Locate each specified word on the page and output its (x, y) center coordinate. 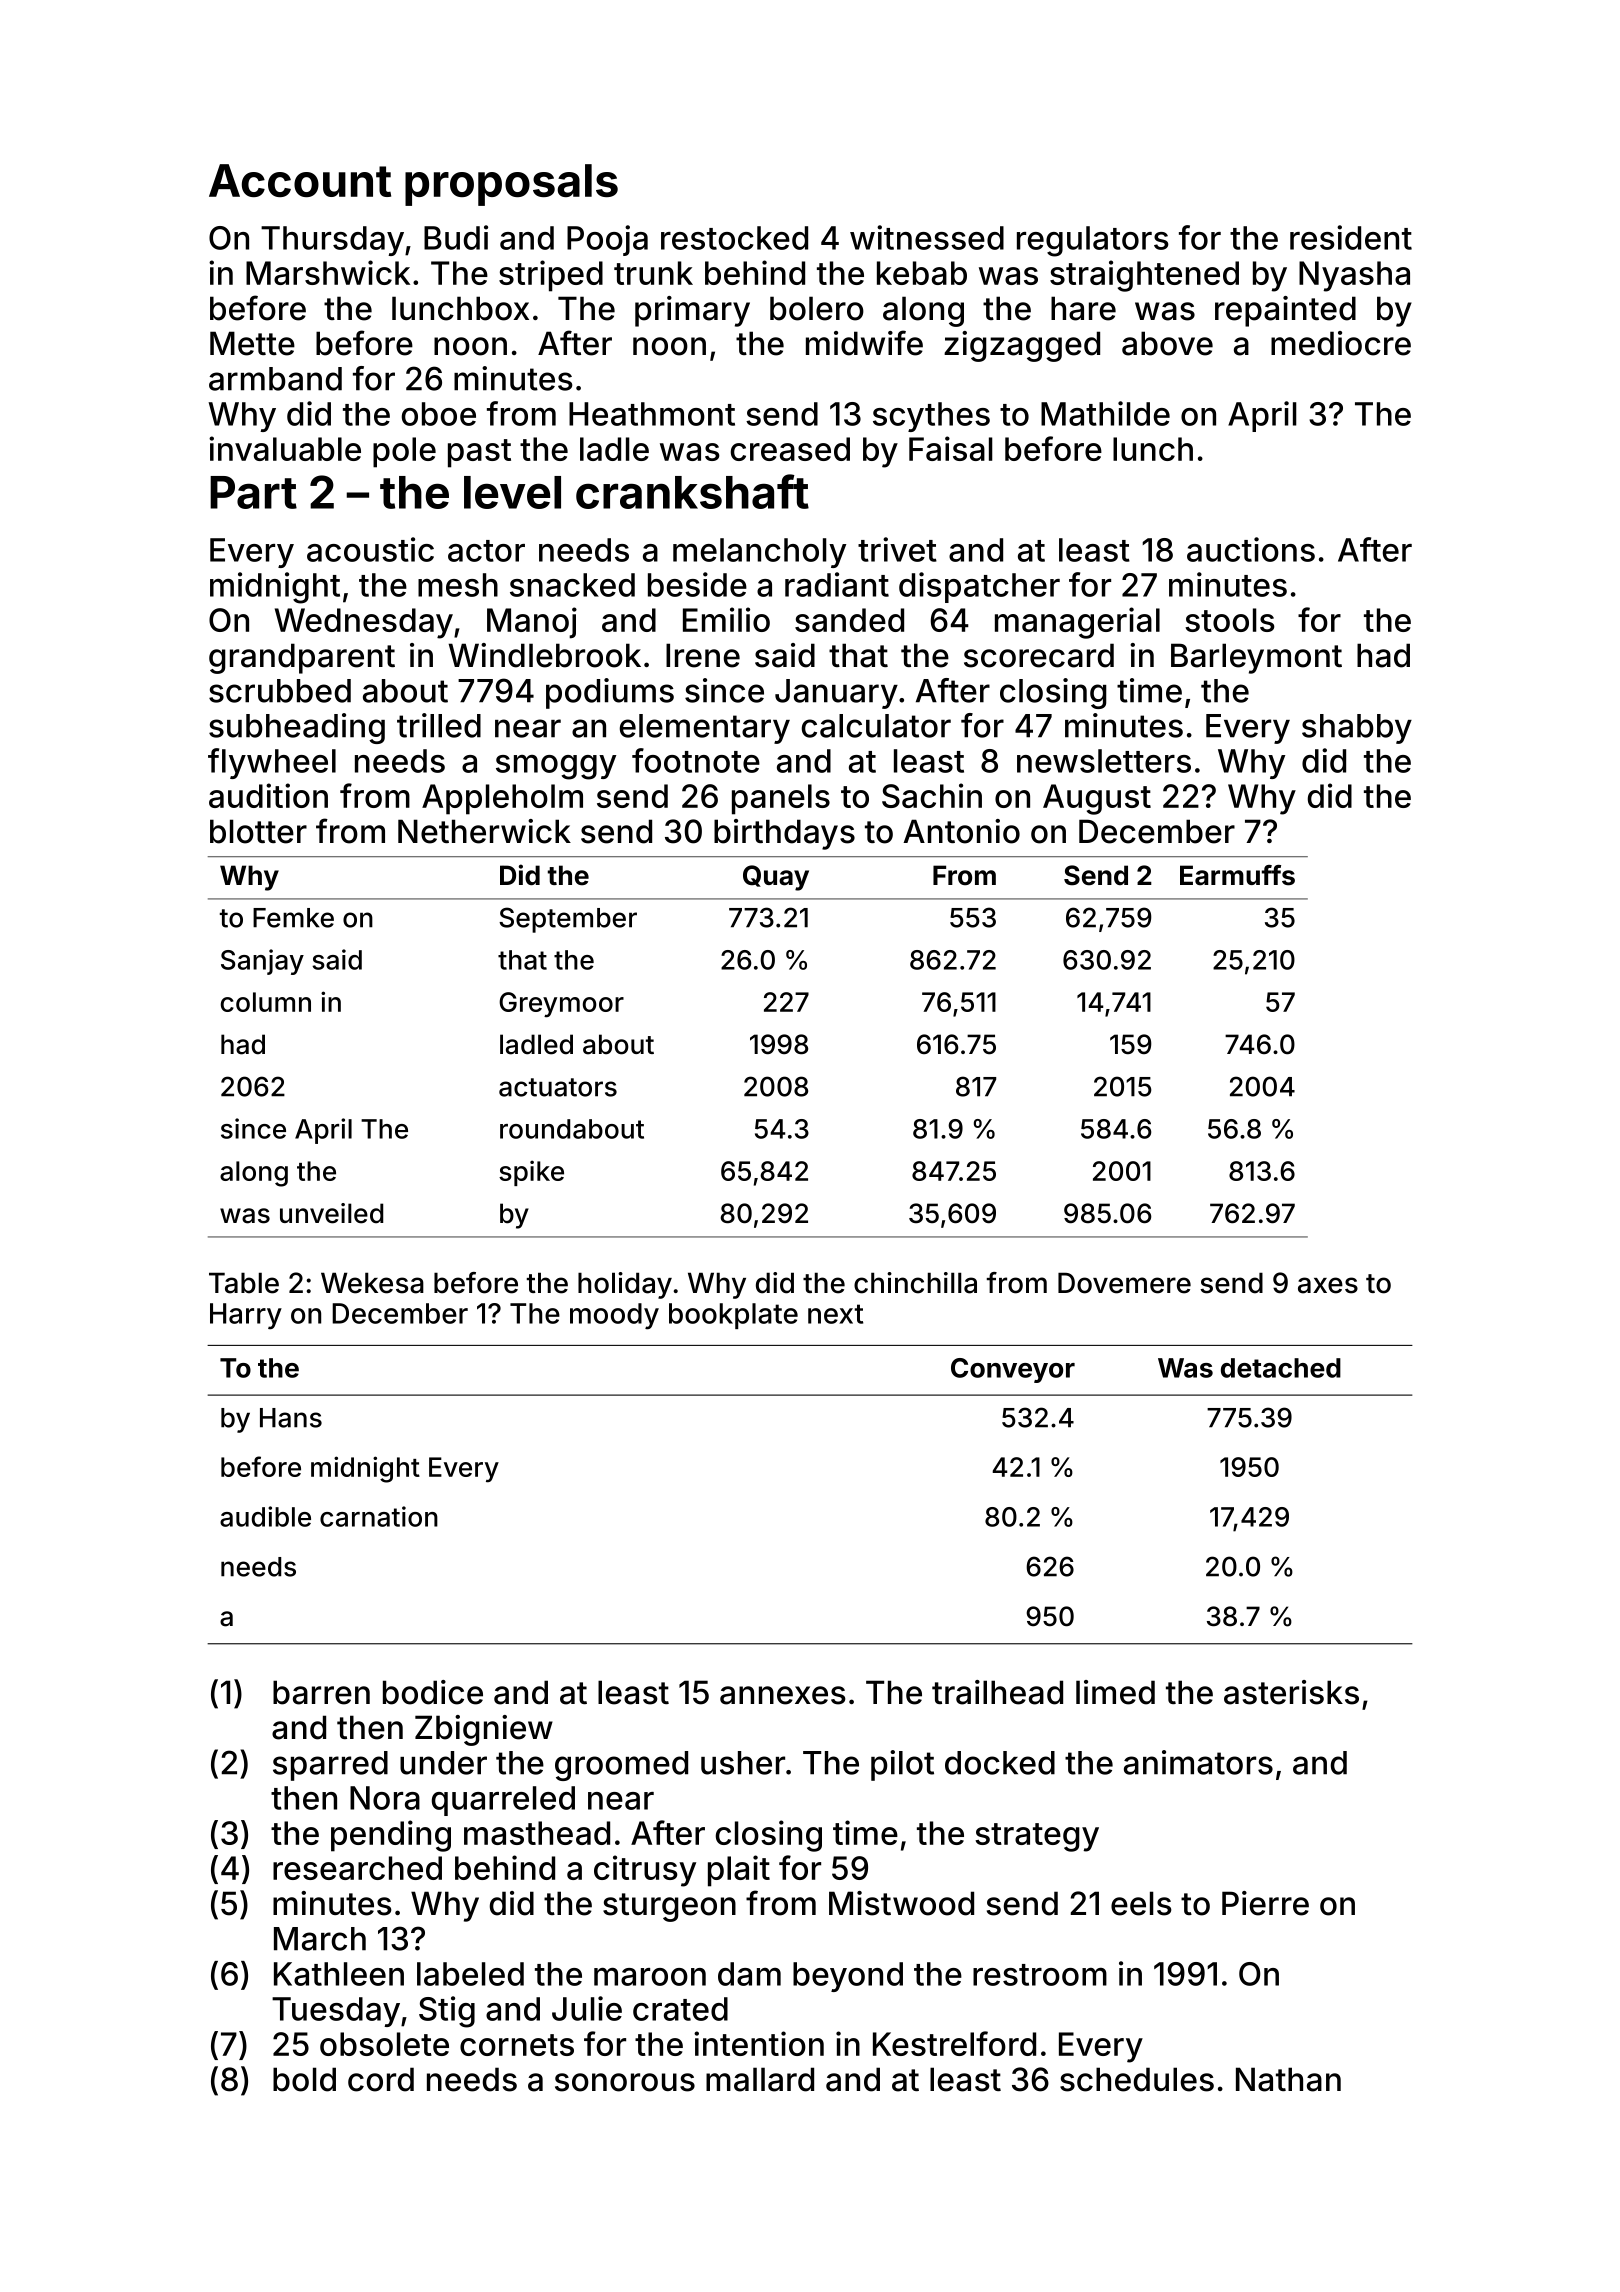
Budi (456, 237)
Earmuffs (1237, 875)
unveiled (331, 1213)
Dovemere (1124, 1283)
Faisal (951, 448)
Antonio (961, 831)
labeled (470, 1974)
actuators (558, 1087)
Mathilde (1105, 413)
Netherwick (484, 831)
